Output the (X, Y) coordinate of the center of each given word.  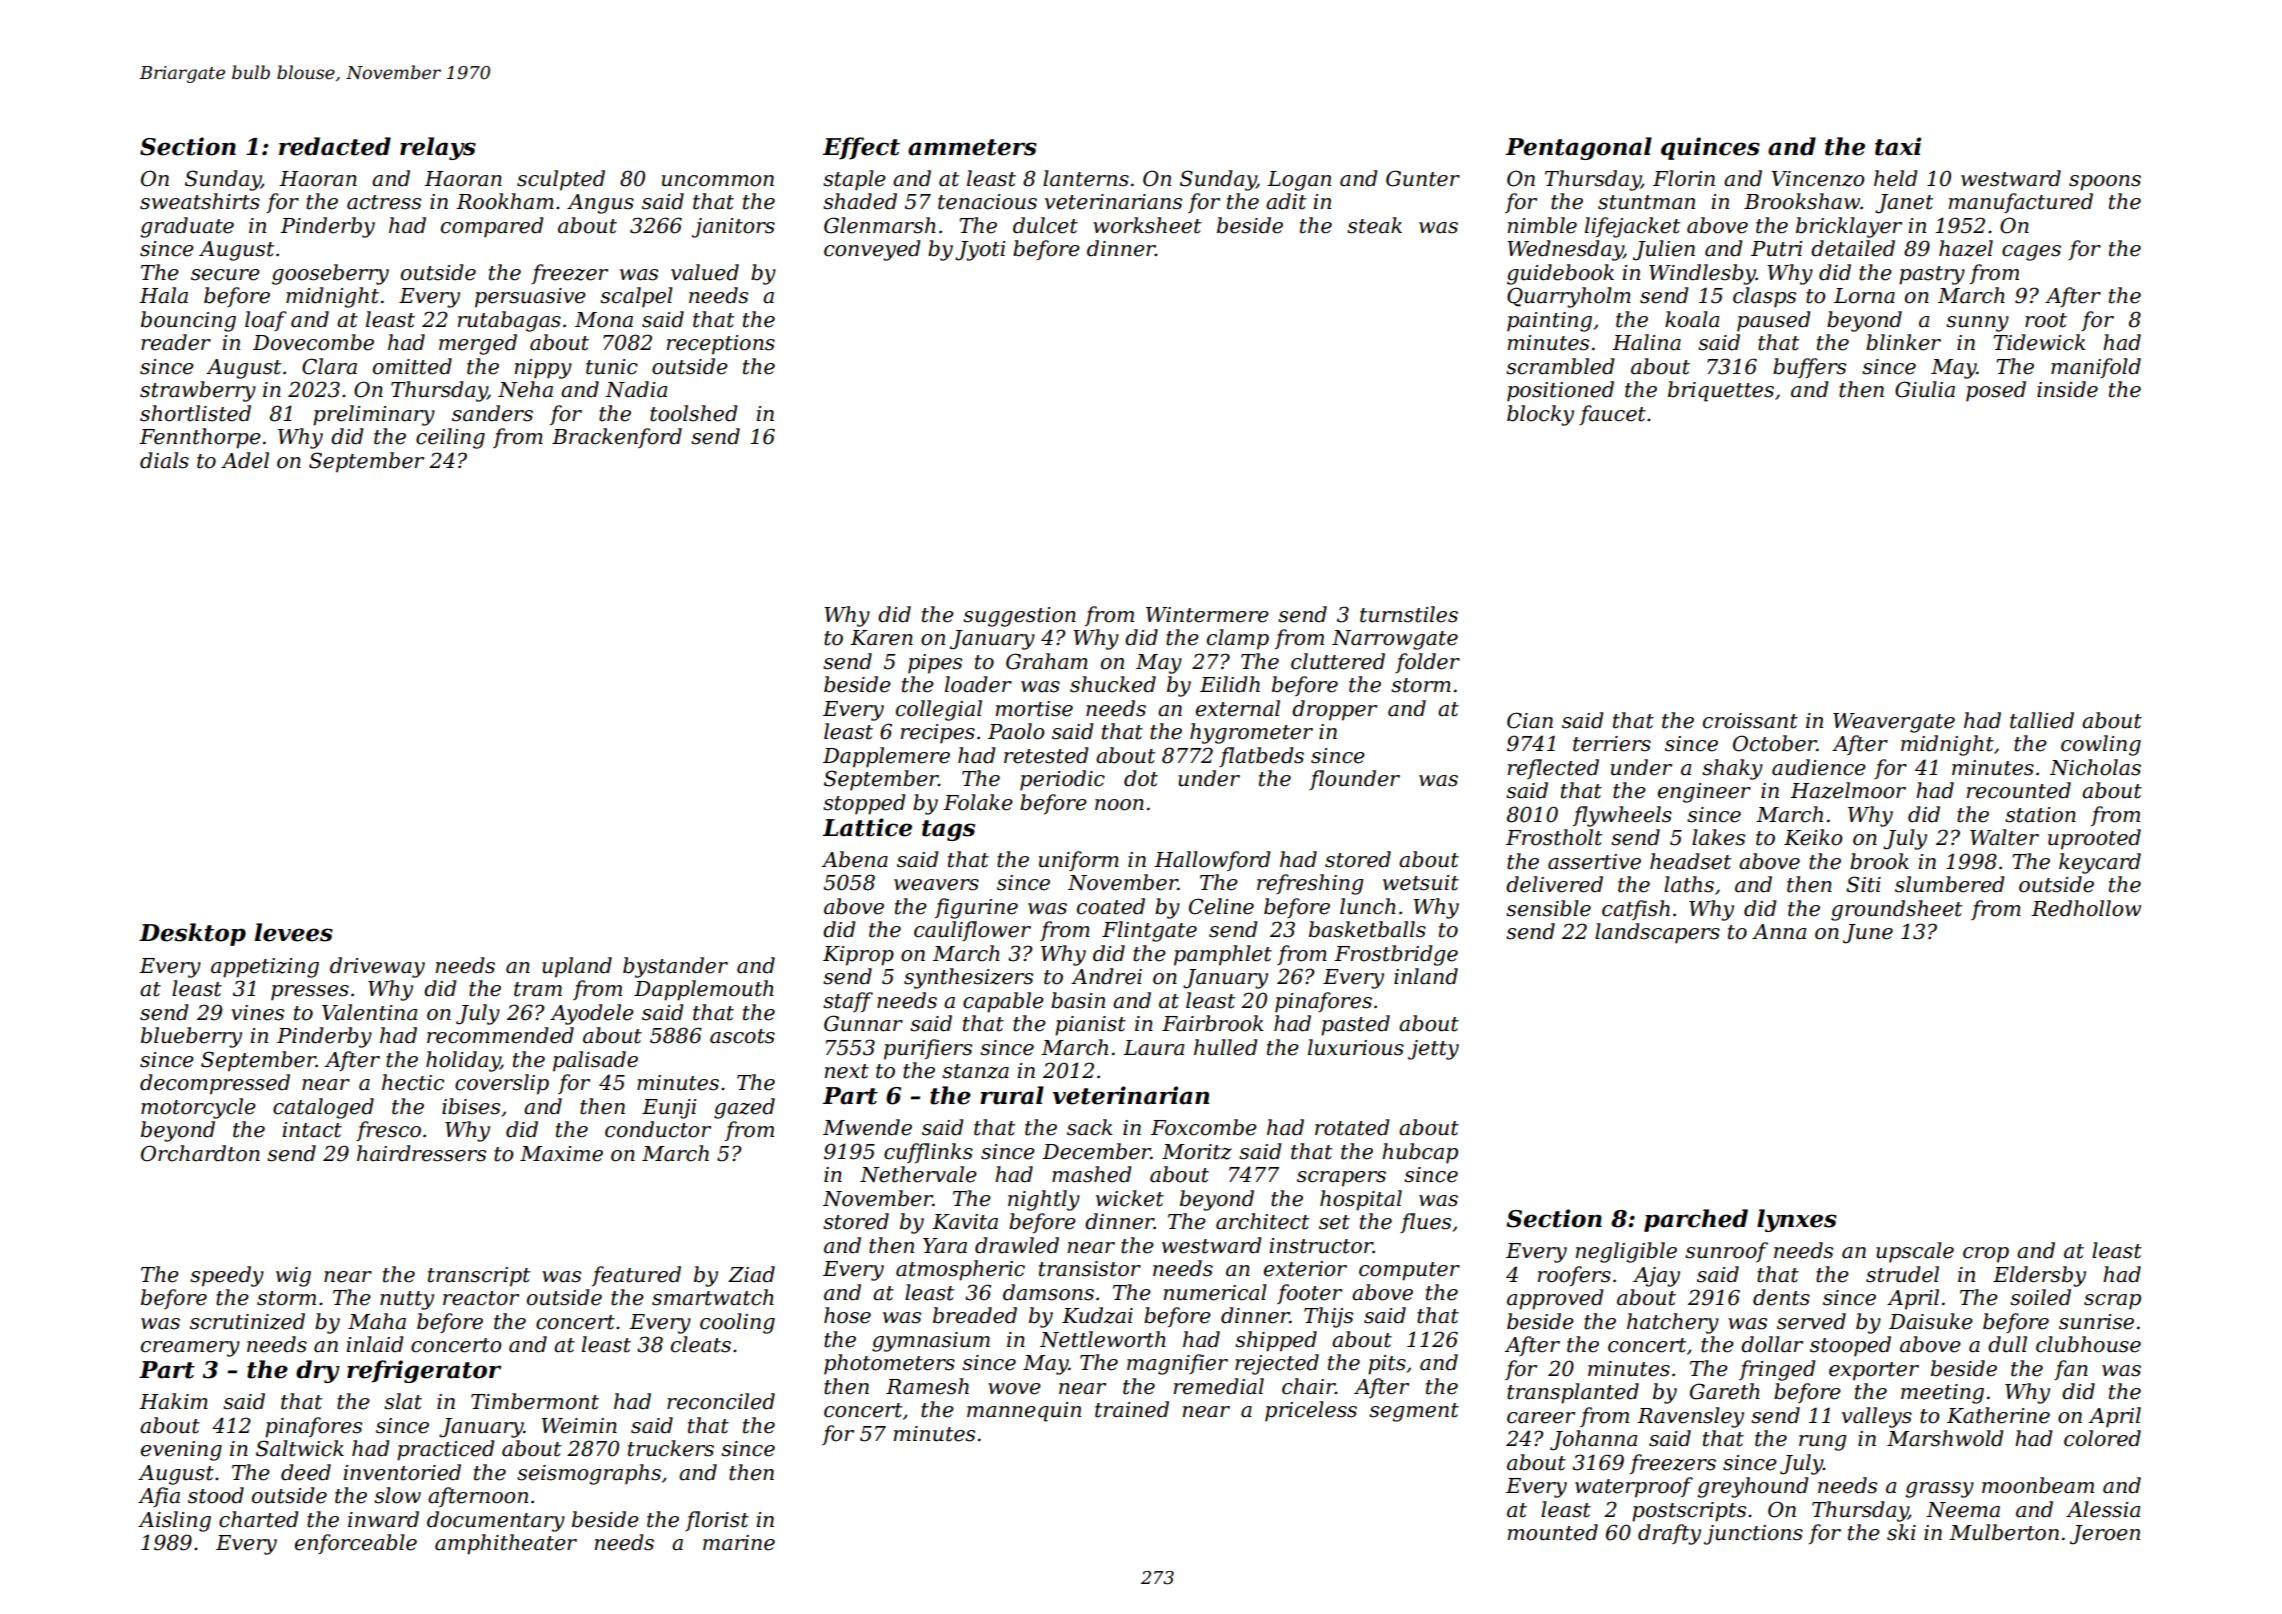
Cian (1530, 720)
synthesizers (968, 978)
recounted (2019, 790)
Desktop (192, 934)
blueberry (191, 1037)
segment (1414, 1412)
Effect (861, 148)
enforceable (356, 1544)
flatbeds (1261, 757)
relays (438, 148)
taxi (1898, 146)
